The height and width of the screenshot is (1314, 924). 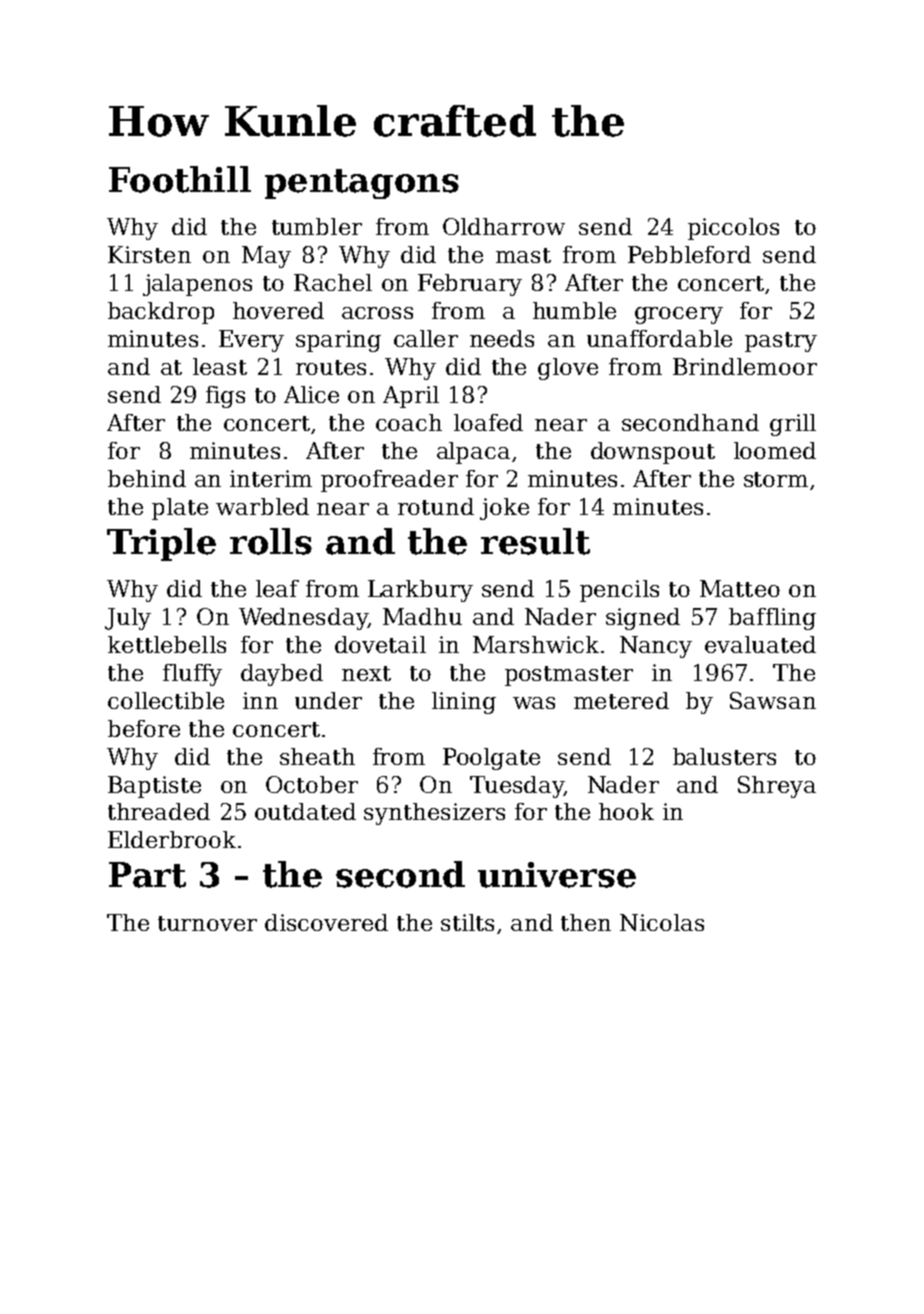 What do you see at coordinates (172, 839) in the screenshot?
I see `Elderbrook` at bounding box center [172, 839].
